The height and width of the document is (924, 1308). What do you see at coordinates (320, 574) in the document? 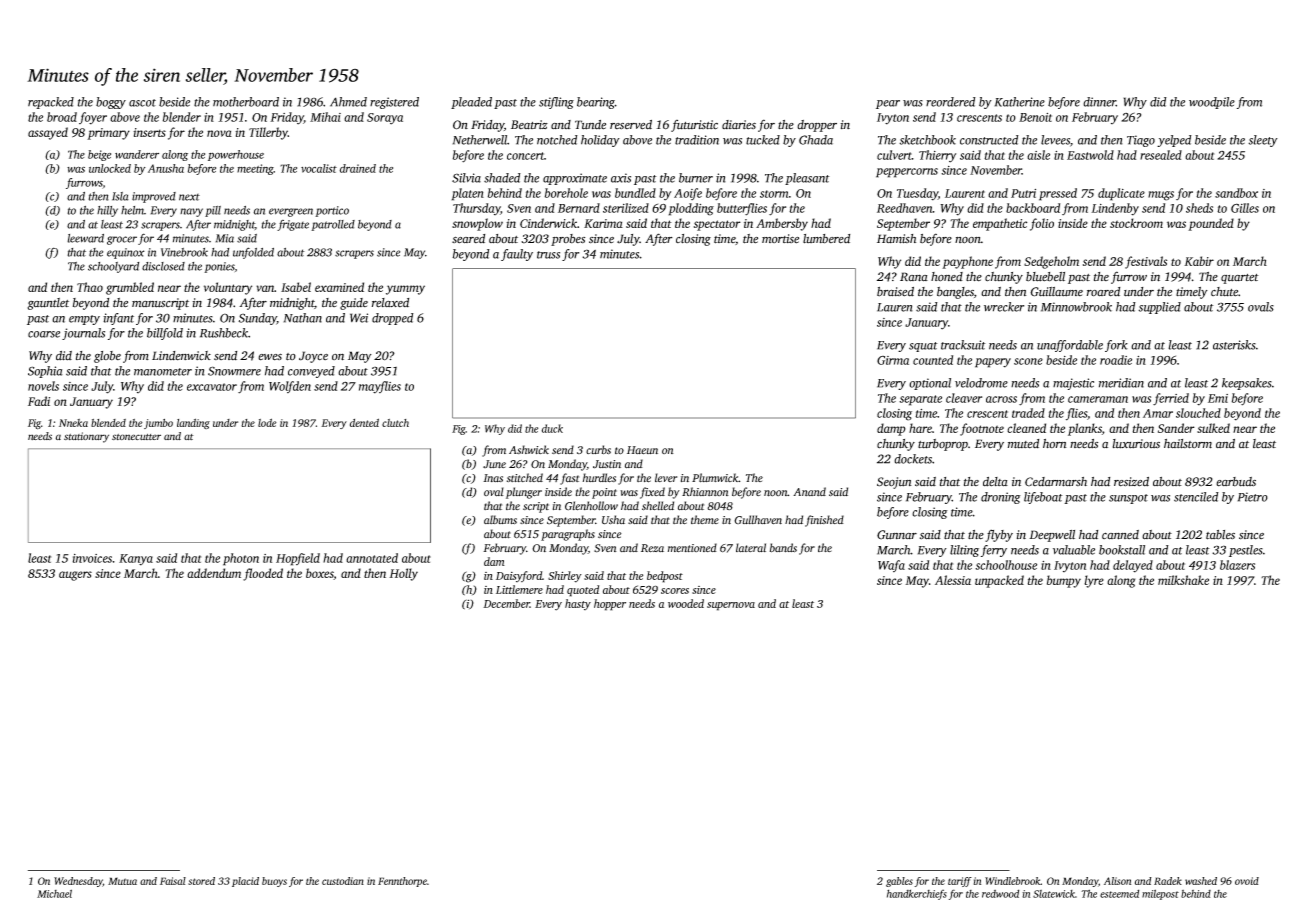
I see `boxes` at bounding box center [320, 574].
